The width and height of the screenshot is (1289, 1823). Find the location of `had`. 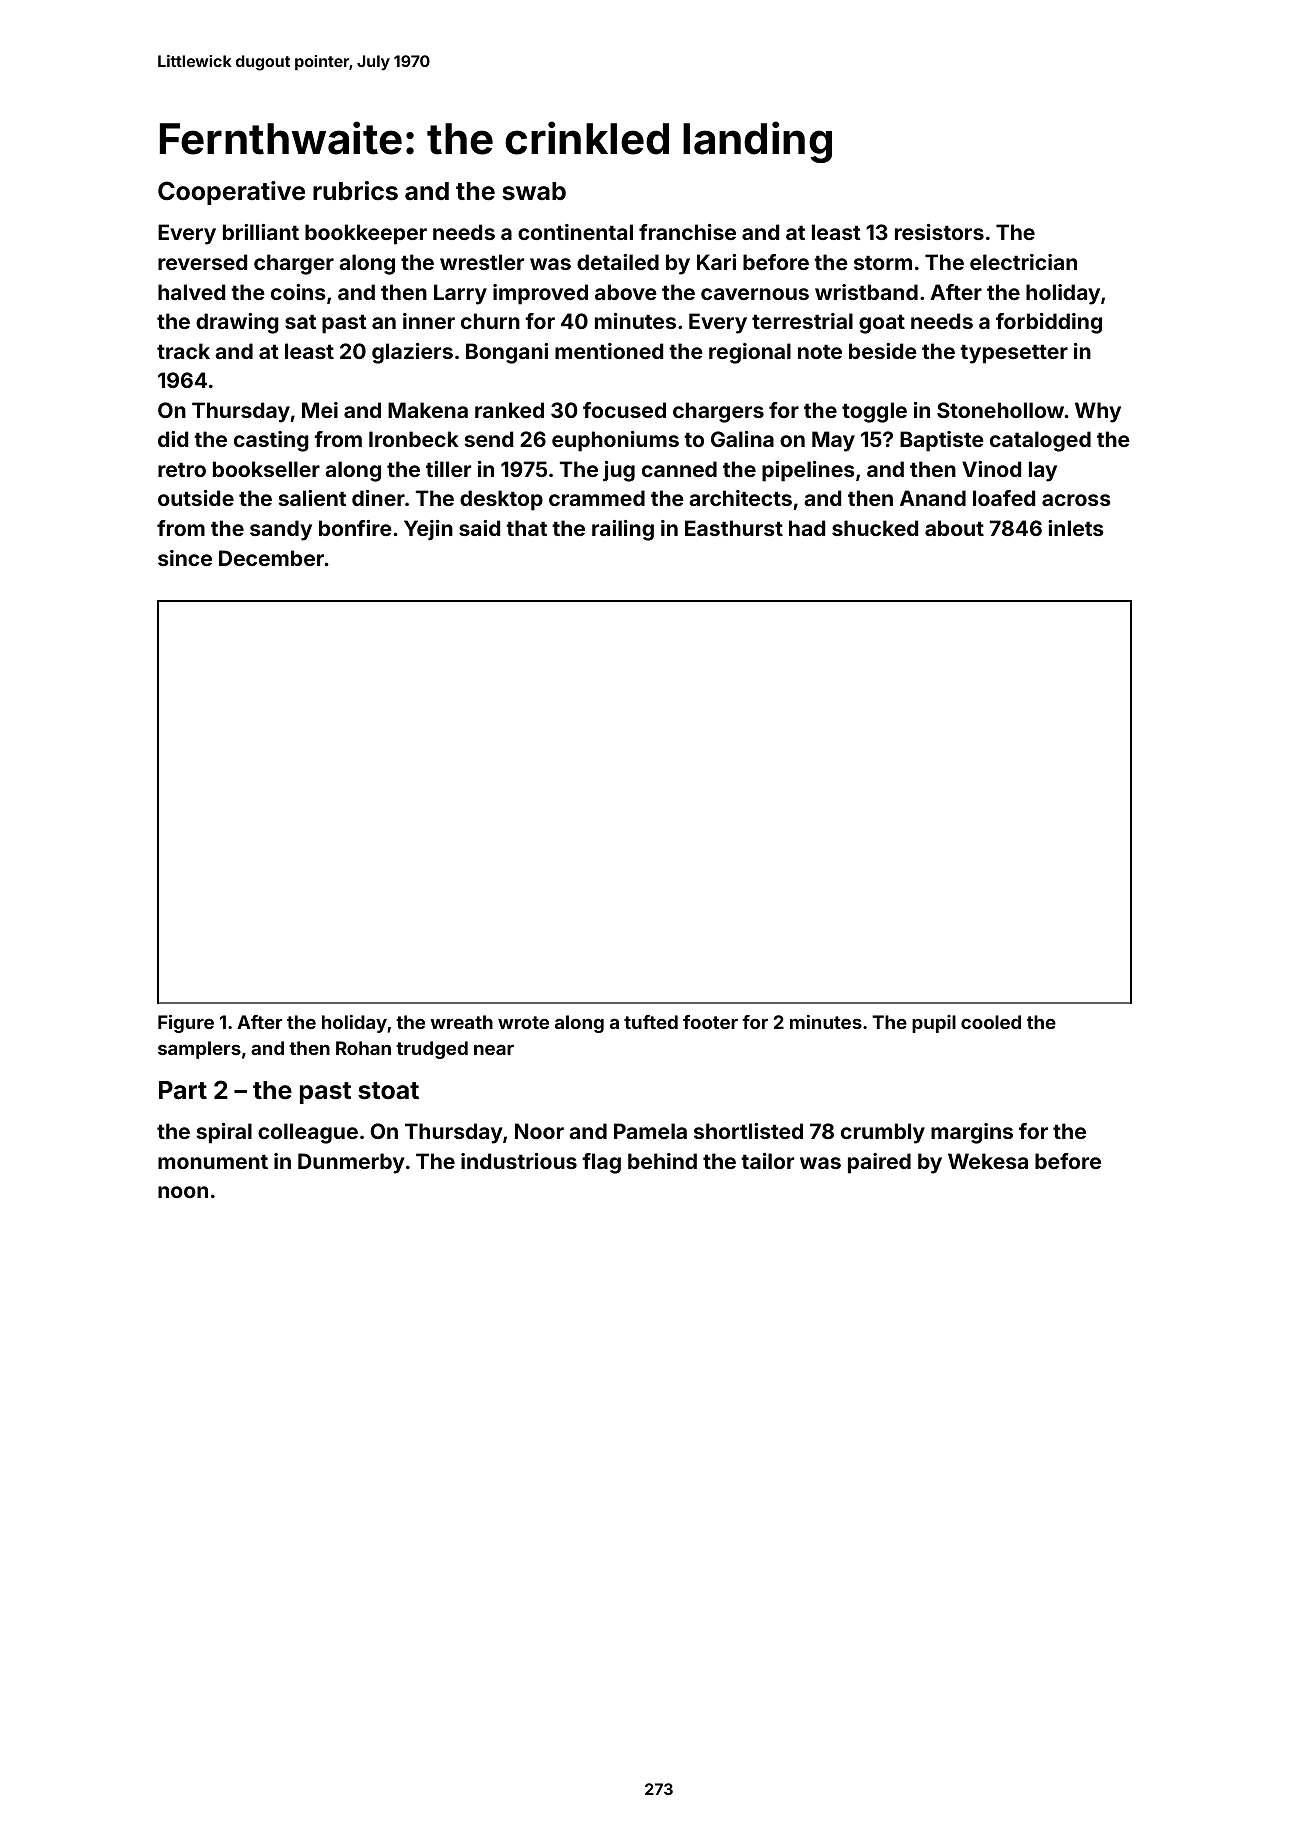

had is located at coordinates (807, 528).
